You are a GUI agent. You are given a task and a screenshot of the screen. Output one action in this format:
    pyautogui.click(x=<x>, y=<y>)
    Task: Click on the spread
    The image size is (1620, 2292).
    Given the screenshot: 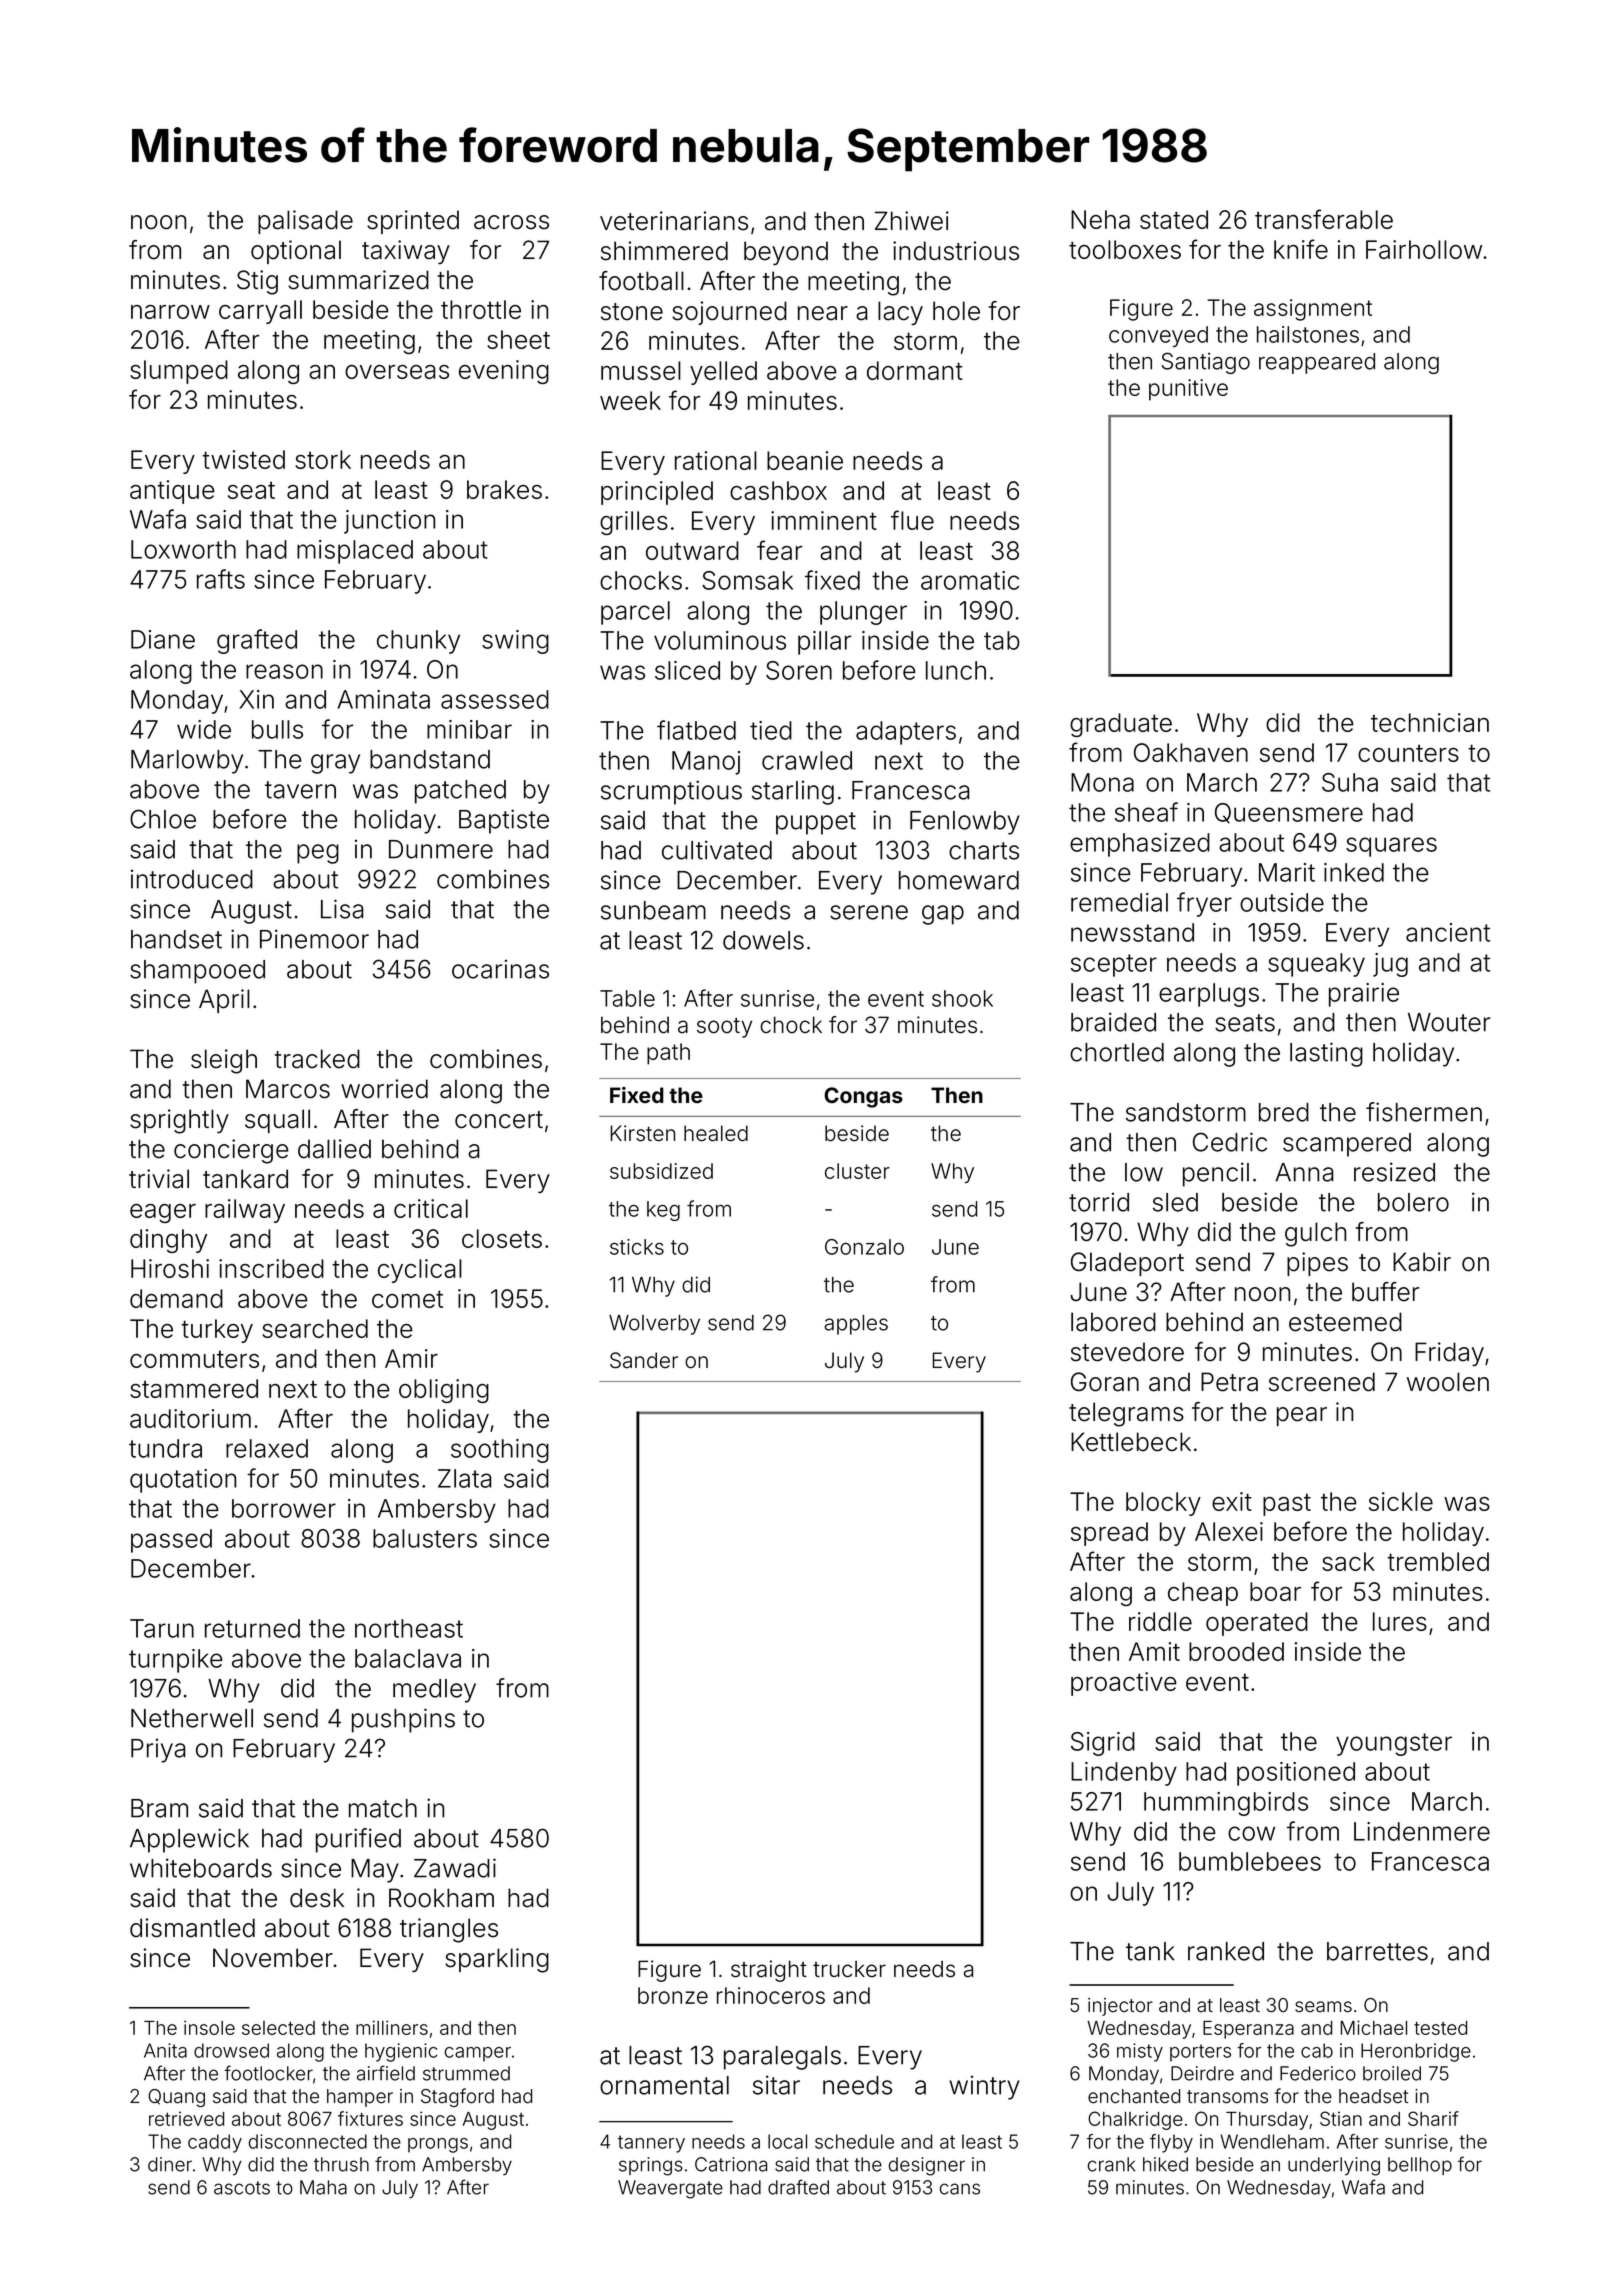 What is the action you would take?
    pyautogui.click(x=1109, y=1534)
